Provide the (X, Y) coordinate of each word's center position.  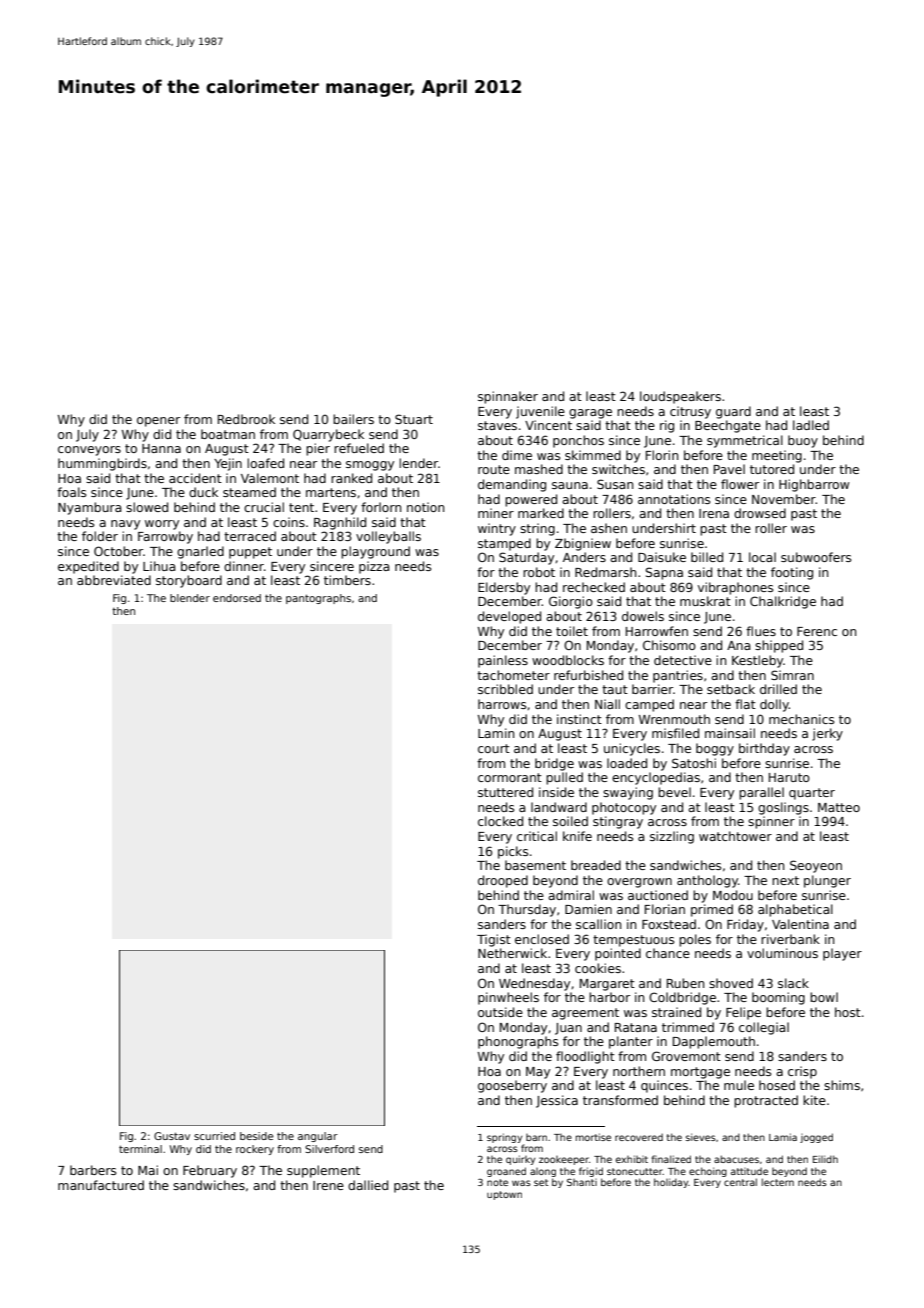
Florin (662, 455)
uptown (504, 1195)
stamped (504, 544)
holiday (671, 1183)
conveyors (89, 451)
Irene (328, 1185)
